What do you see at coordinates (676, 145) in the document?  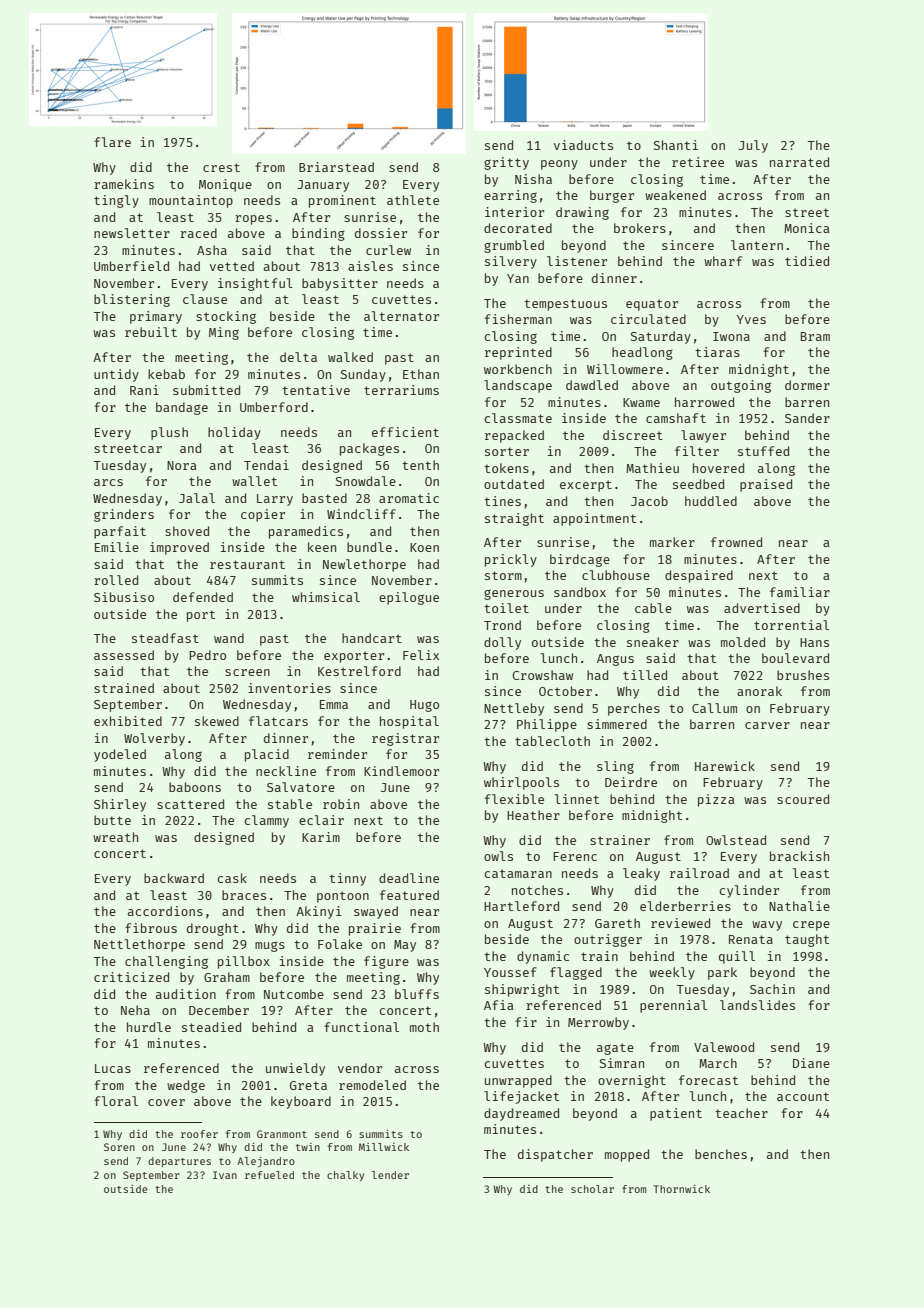 I see `Shanti` at bounding box center [676, 145].
